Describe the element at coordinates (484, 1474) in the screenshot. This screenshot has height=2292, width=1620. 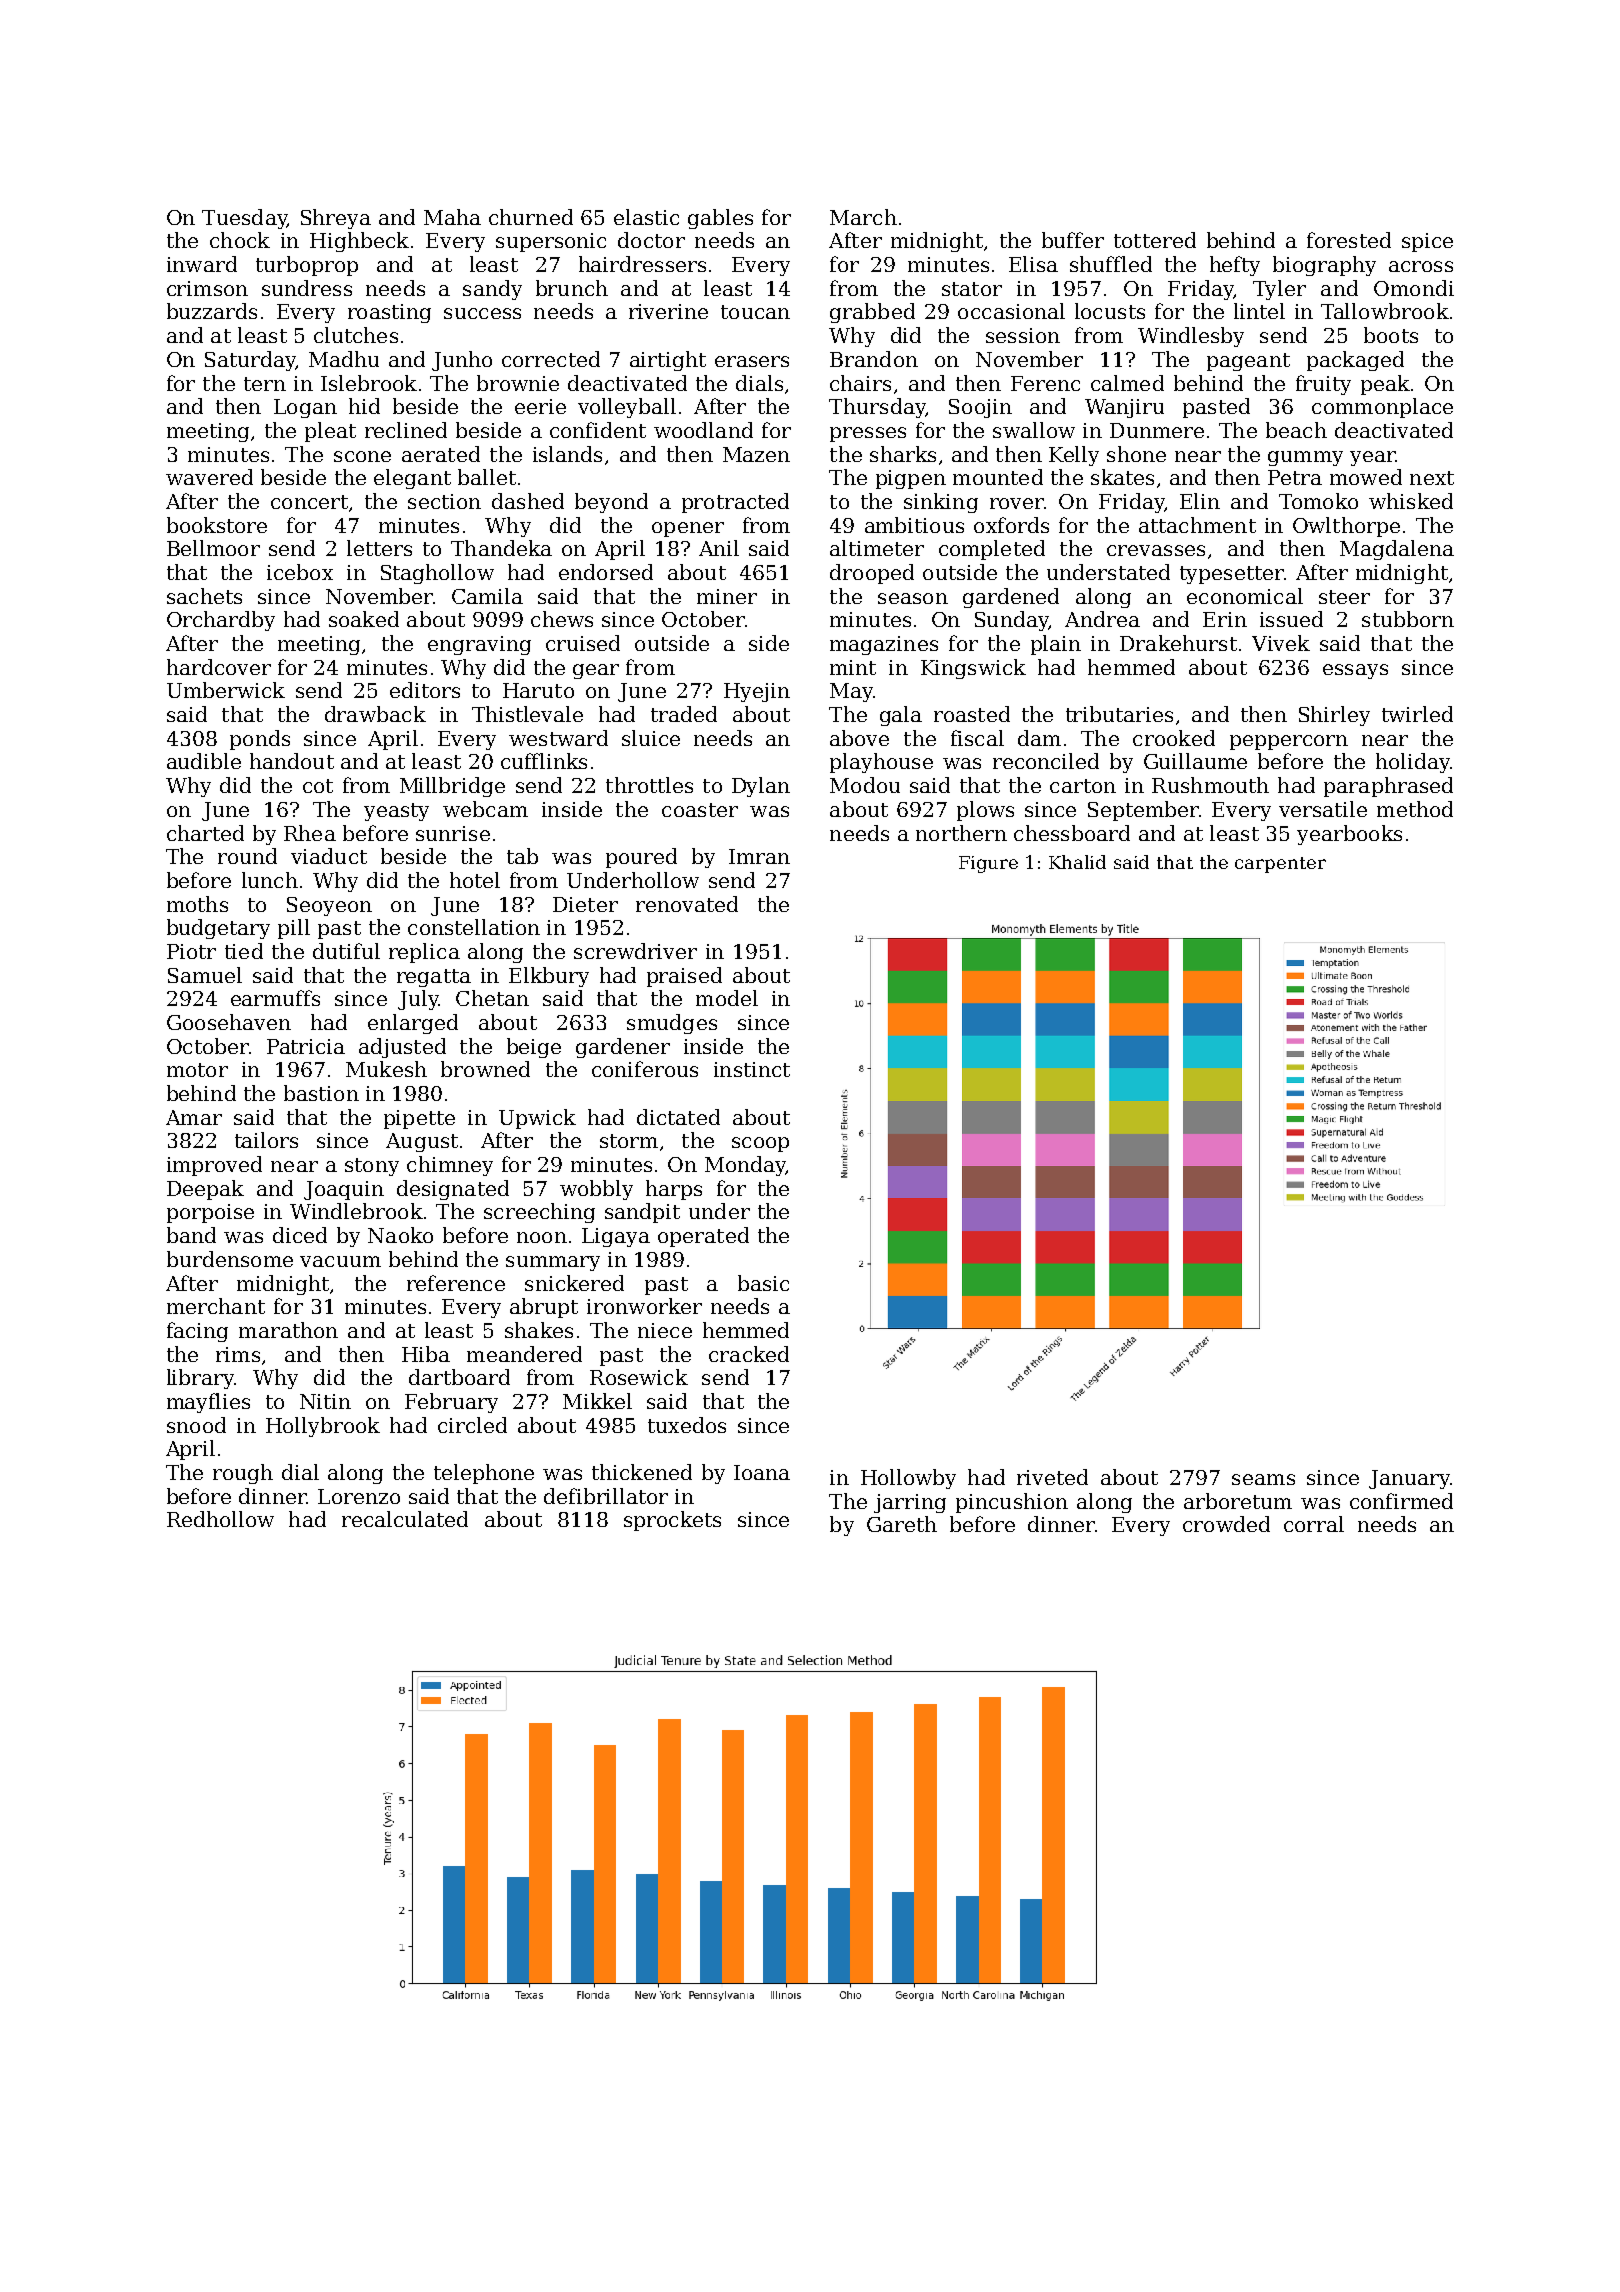
I see `telephone` at that location.
